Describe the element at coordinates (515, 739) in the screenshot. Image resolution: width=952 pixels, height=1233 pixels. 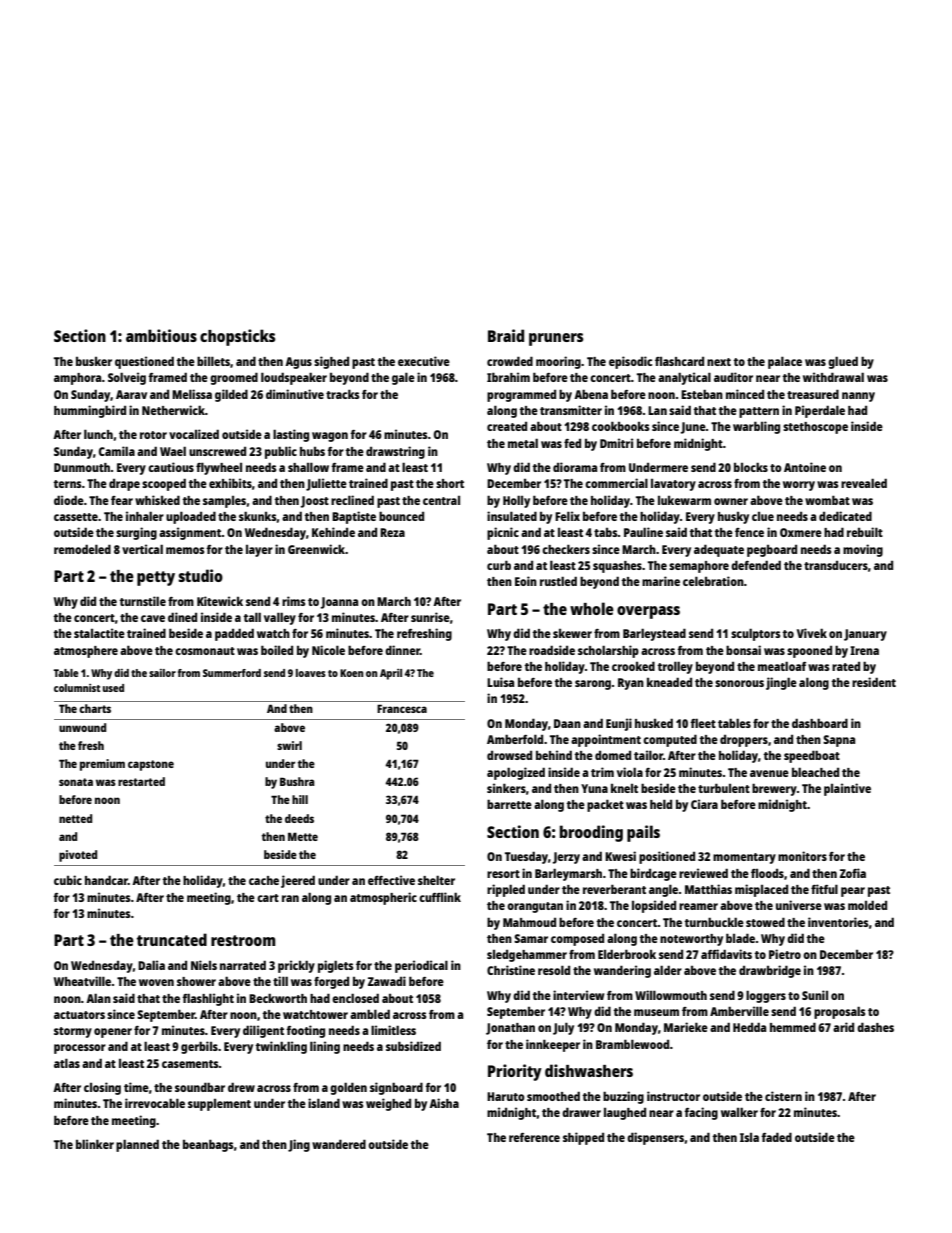
I see `Amberfold` at that location.
